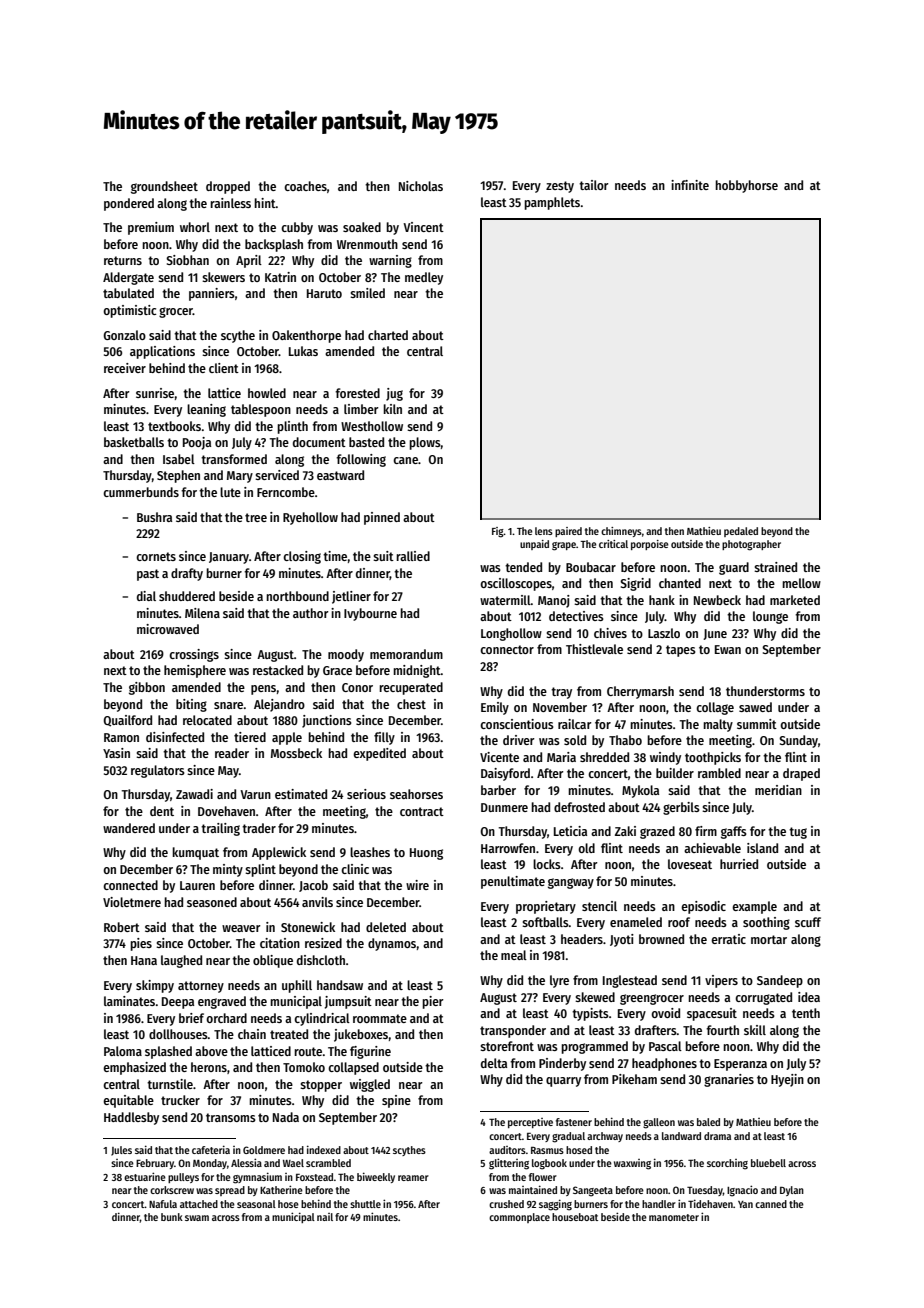 The width and height of the document is (924, 1308). What do you see at coordinates (674, 1217) in the document?
I see `manometer` at bounding box center [674, 1217].
